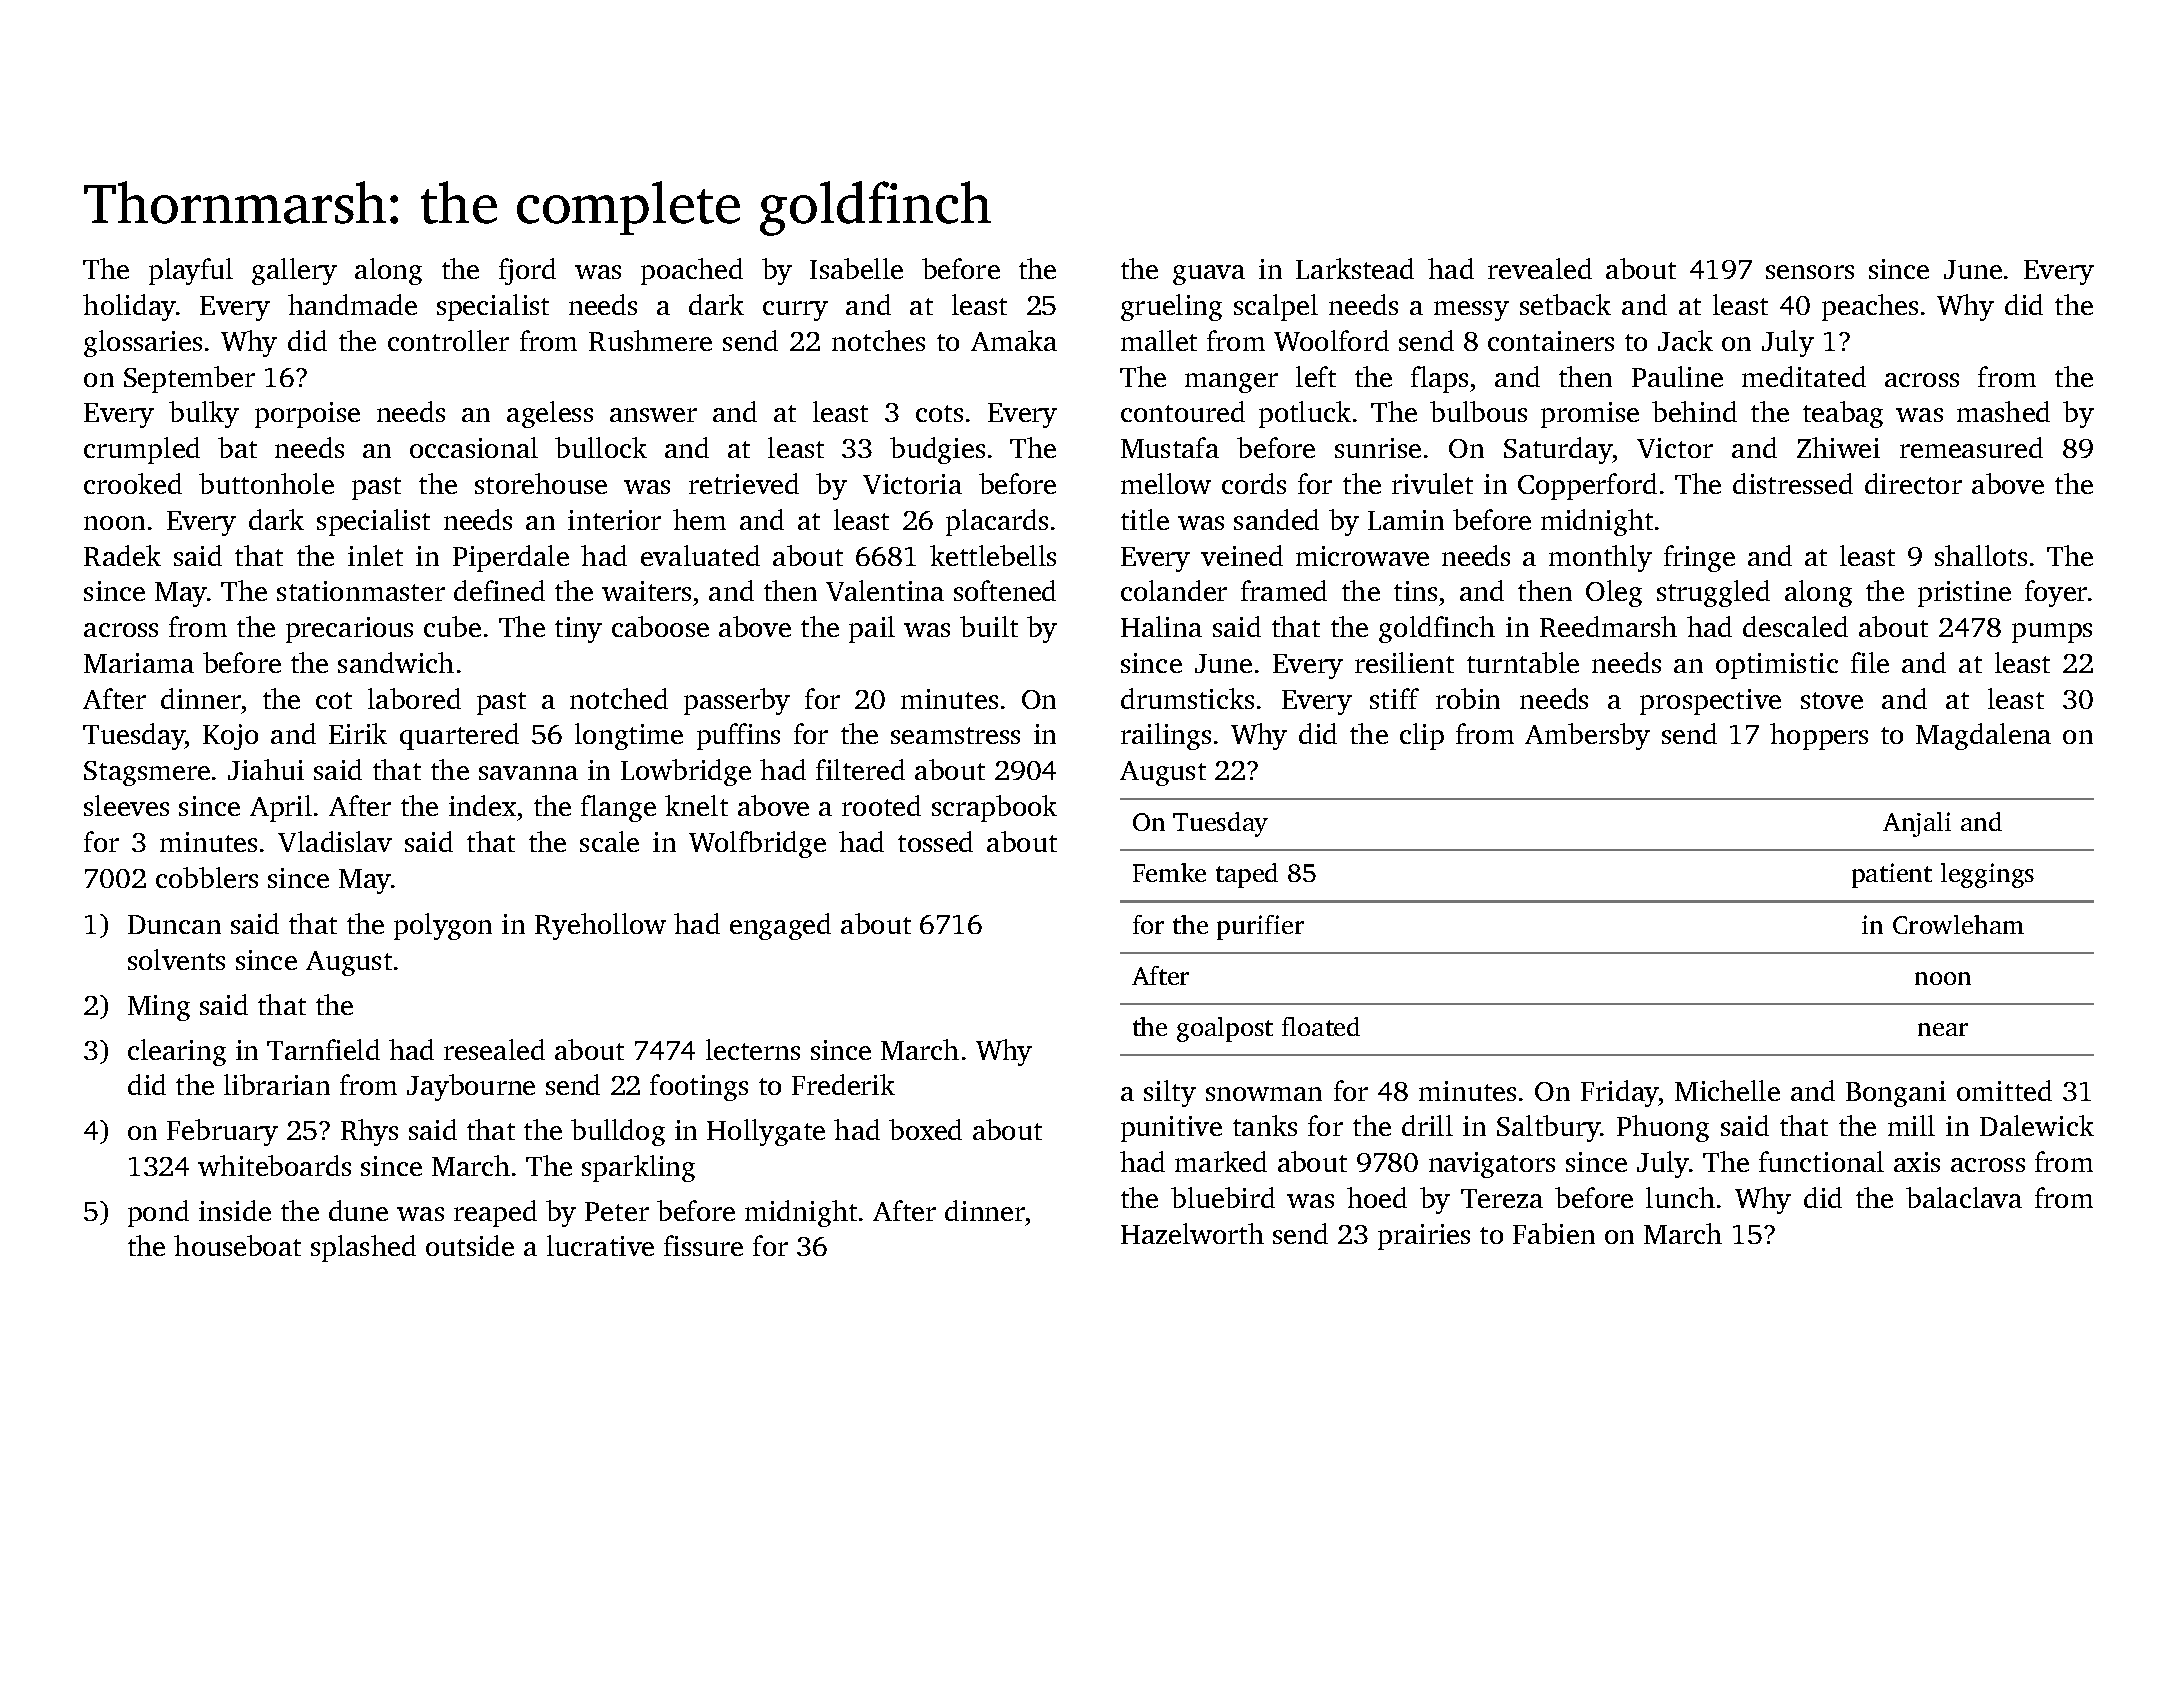 The width and height of the document is (2178, 1683). What do you see at coordinates (1964, 594) in the document?
I see `pristine` at bounding box center [1964, 594].
